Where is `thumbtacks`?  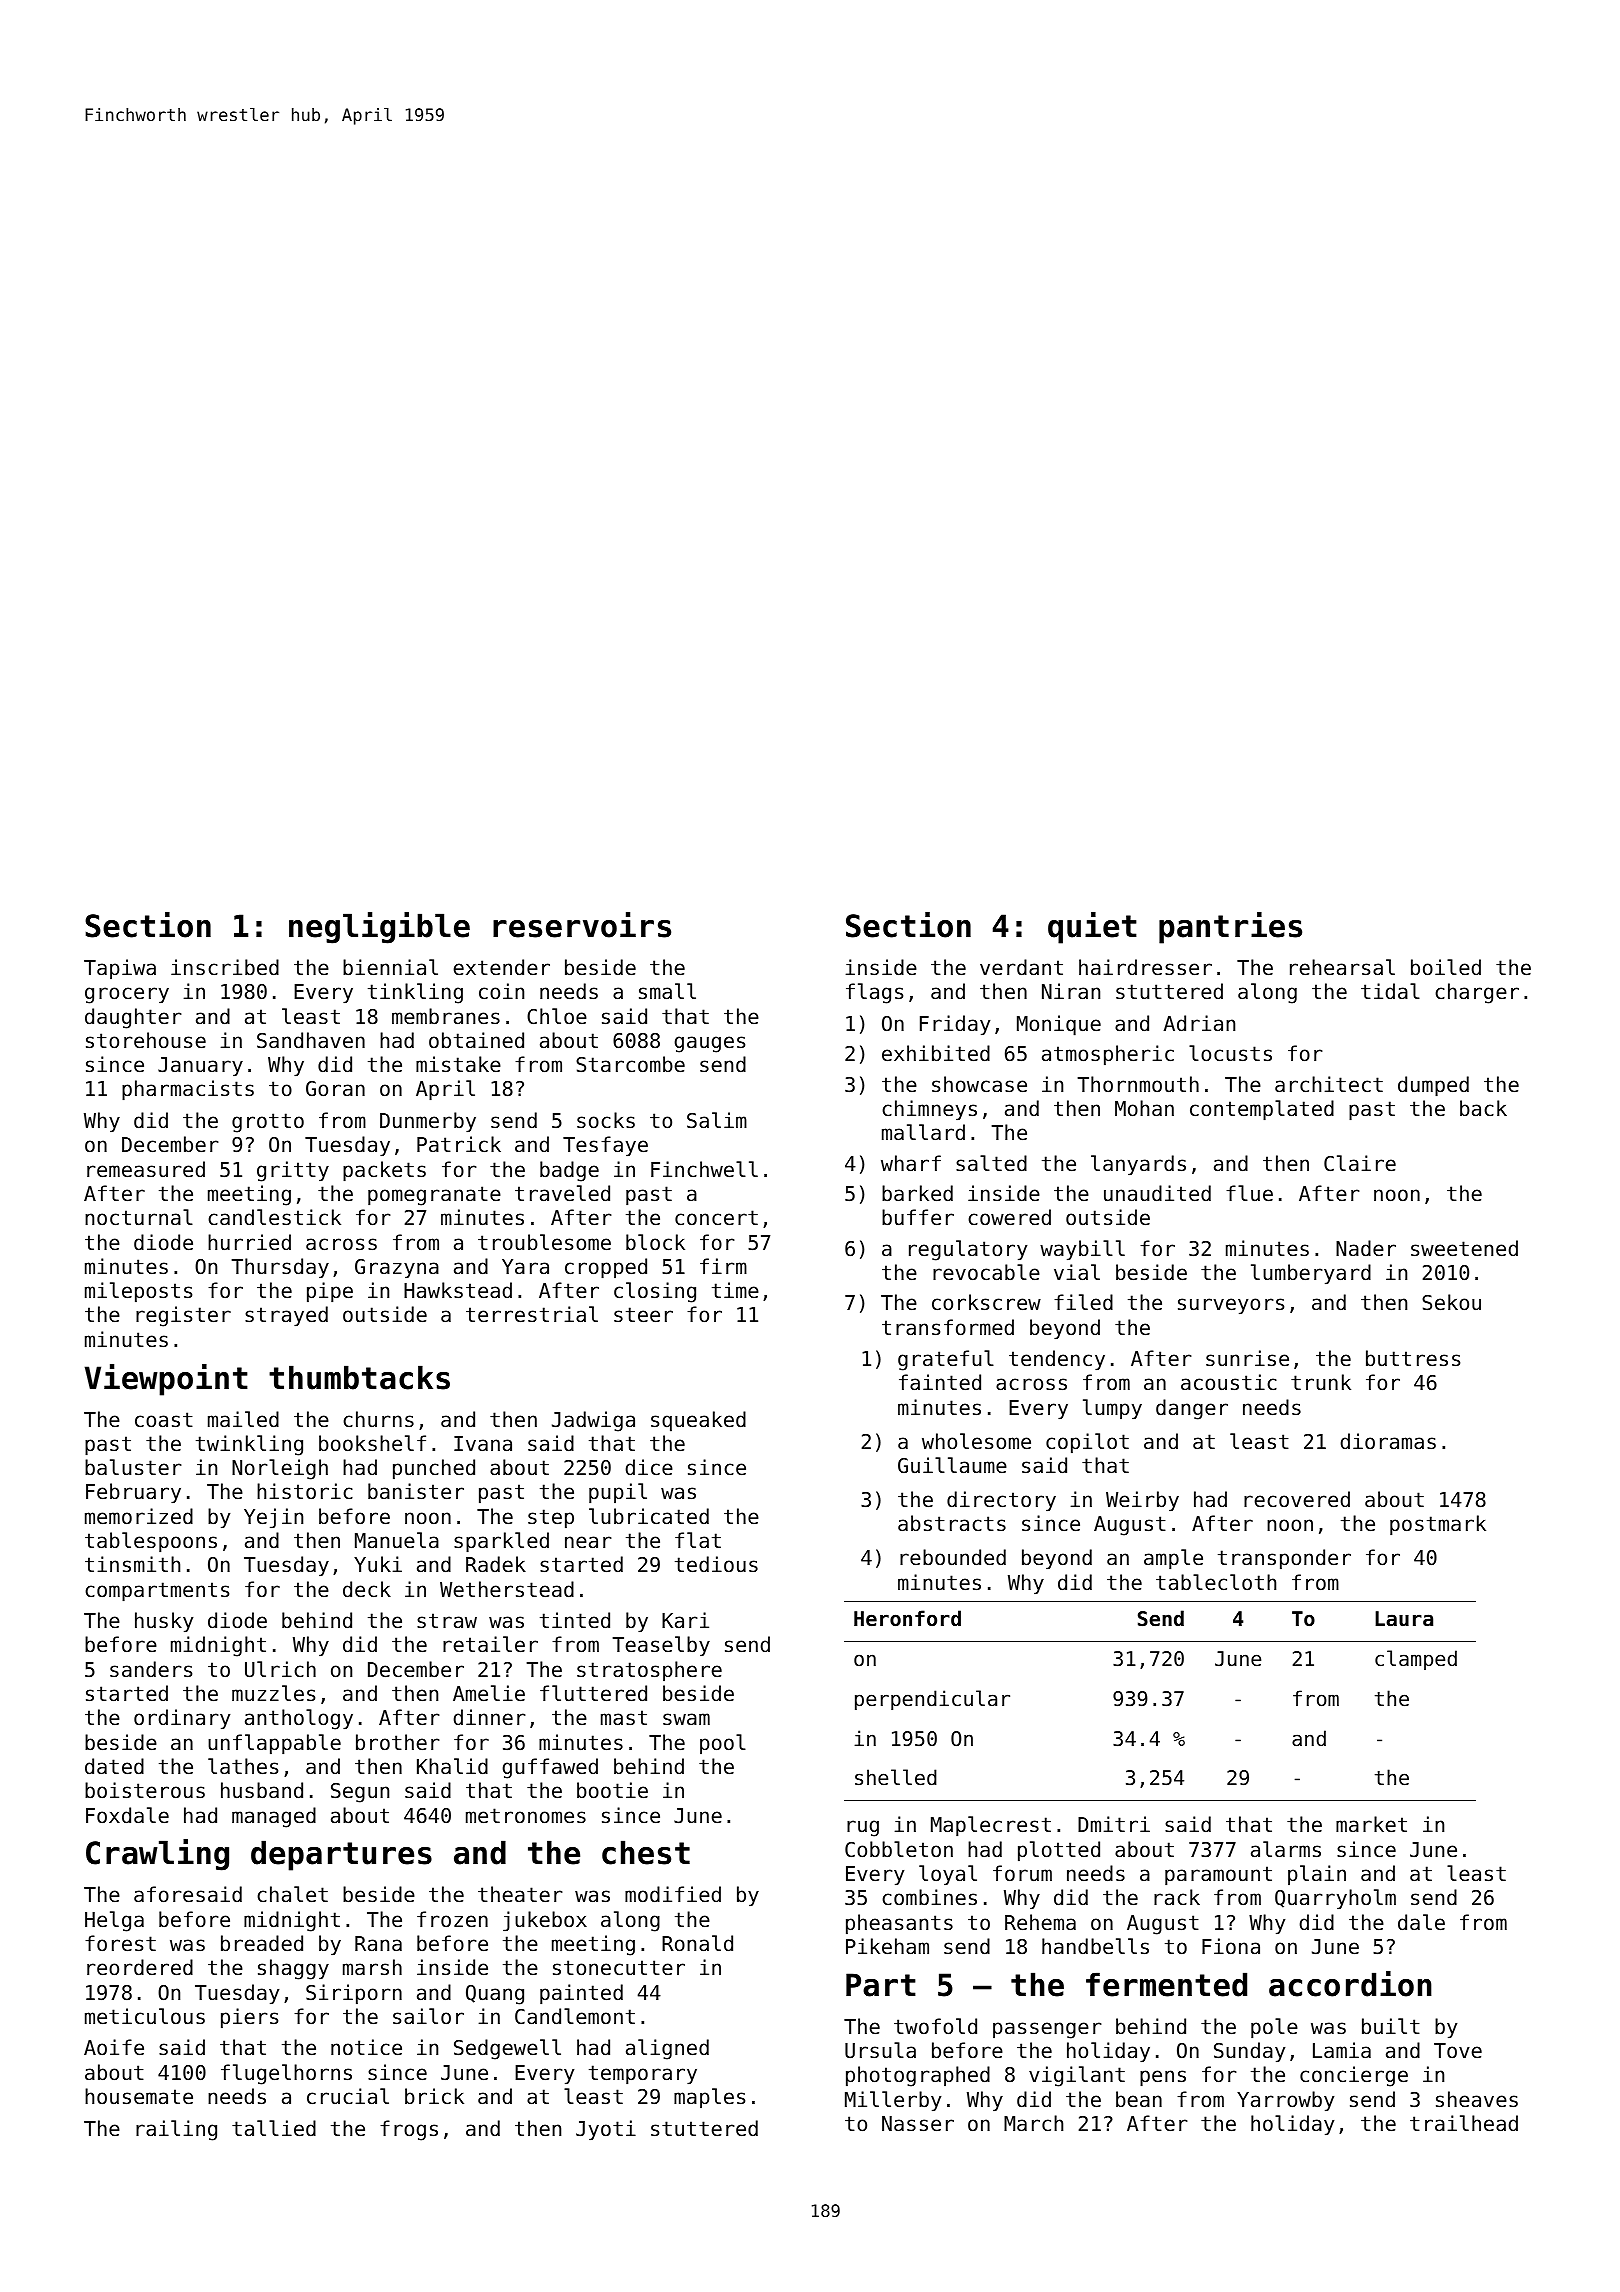
thumbtacks is located at coordinates (359, 1377).
